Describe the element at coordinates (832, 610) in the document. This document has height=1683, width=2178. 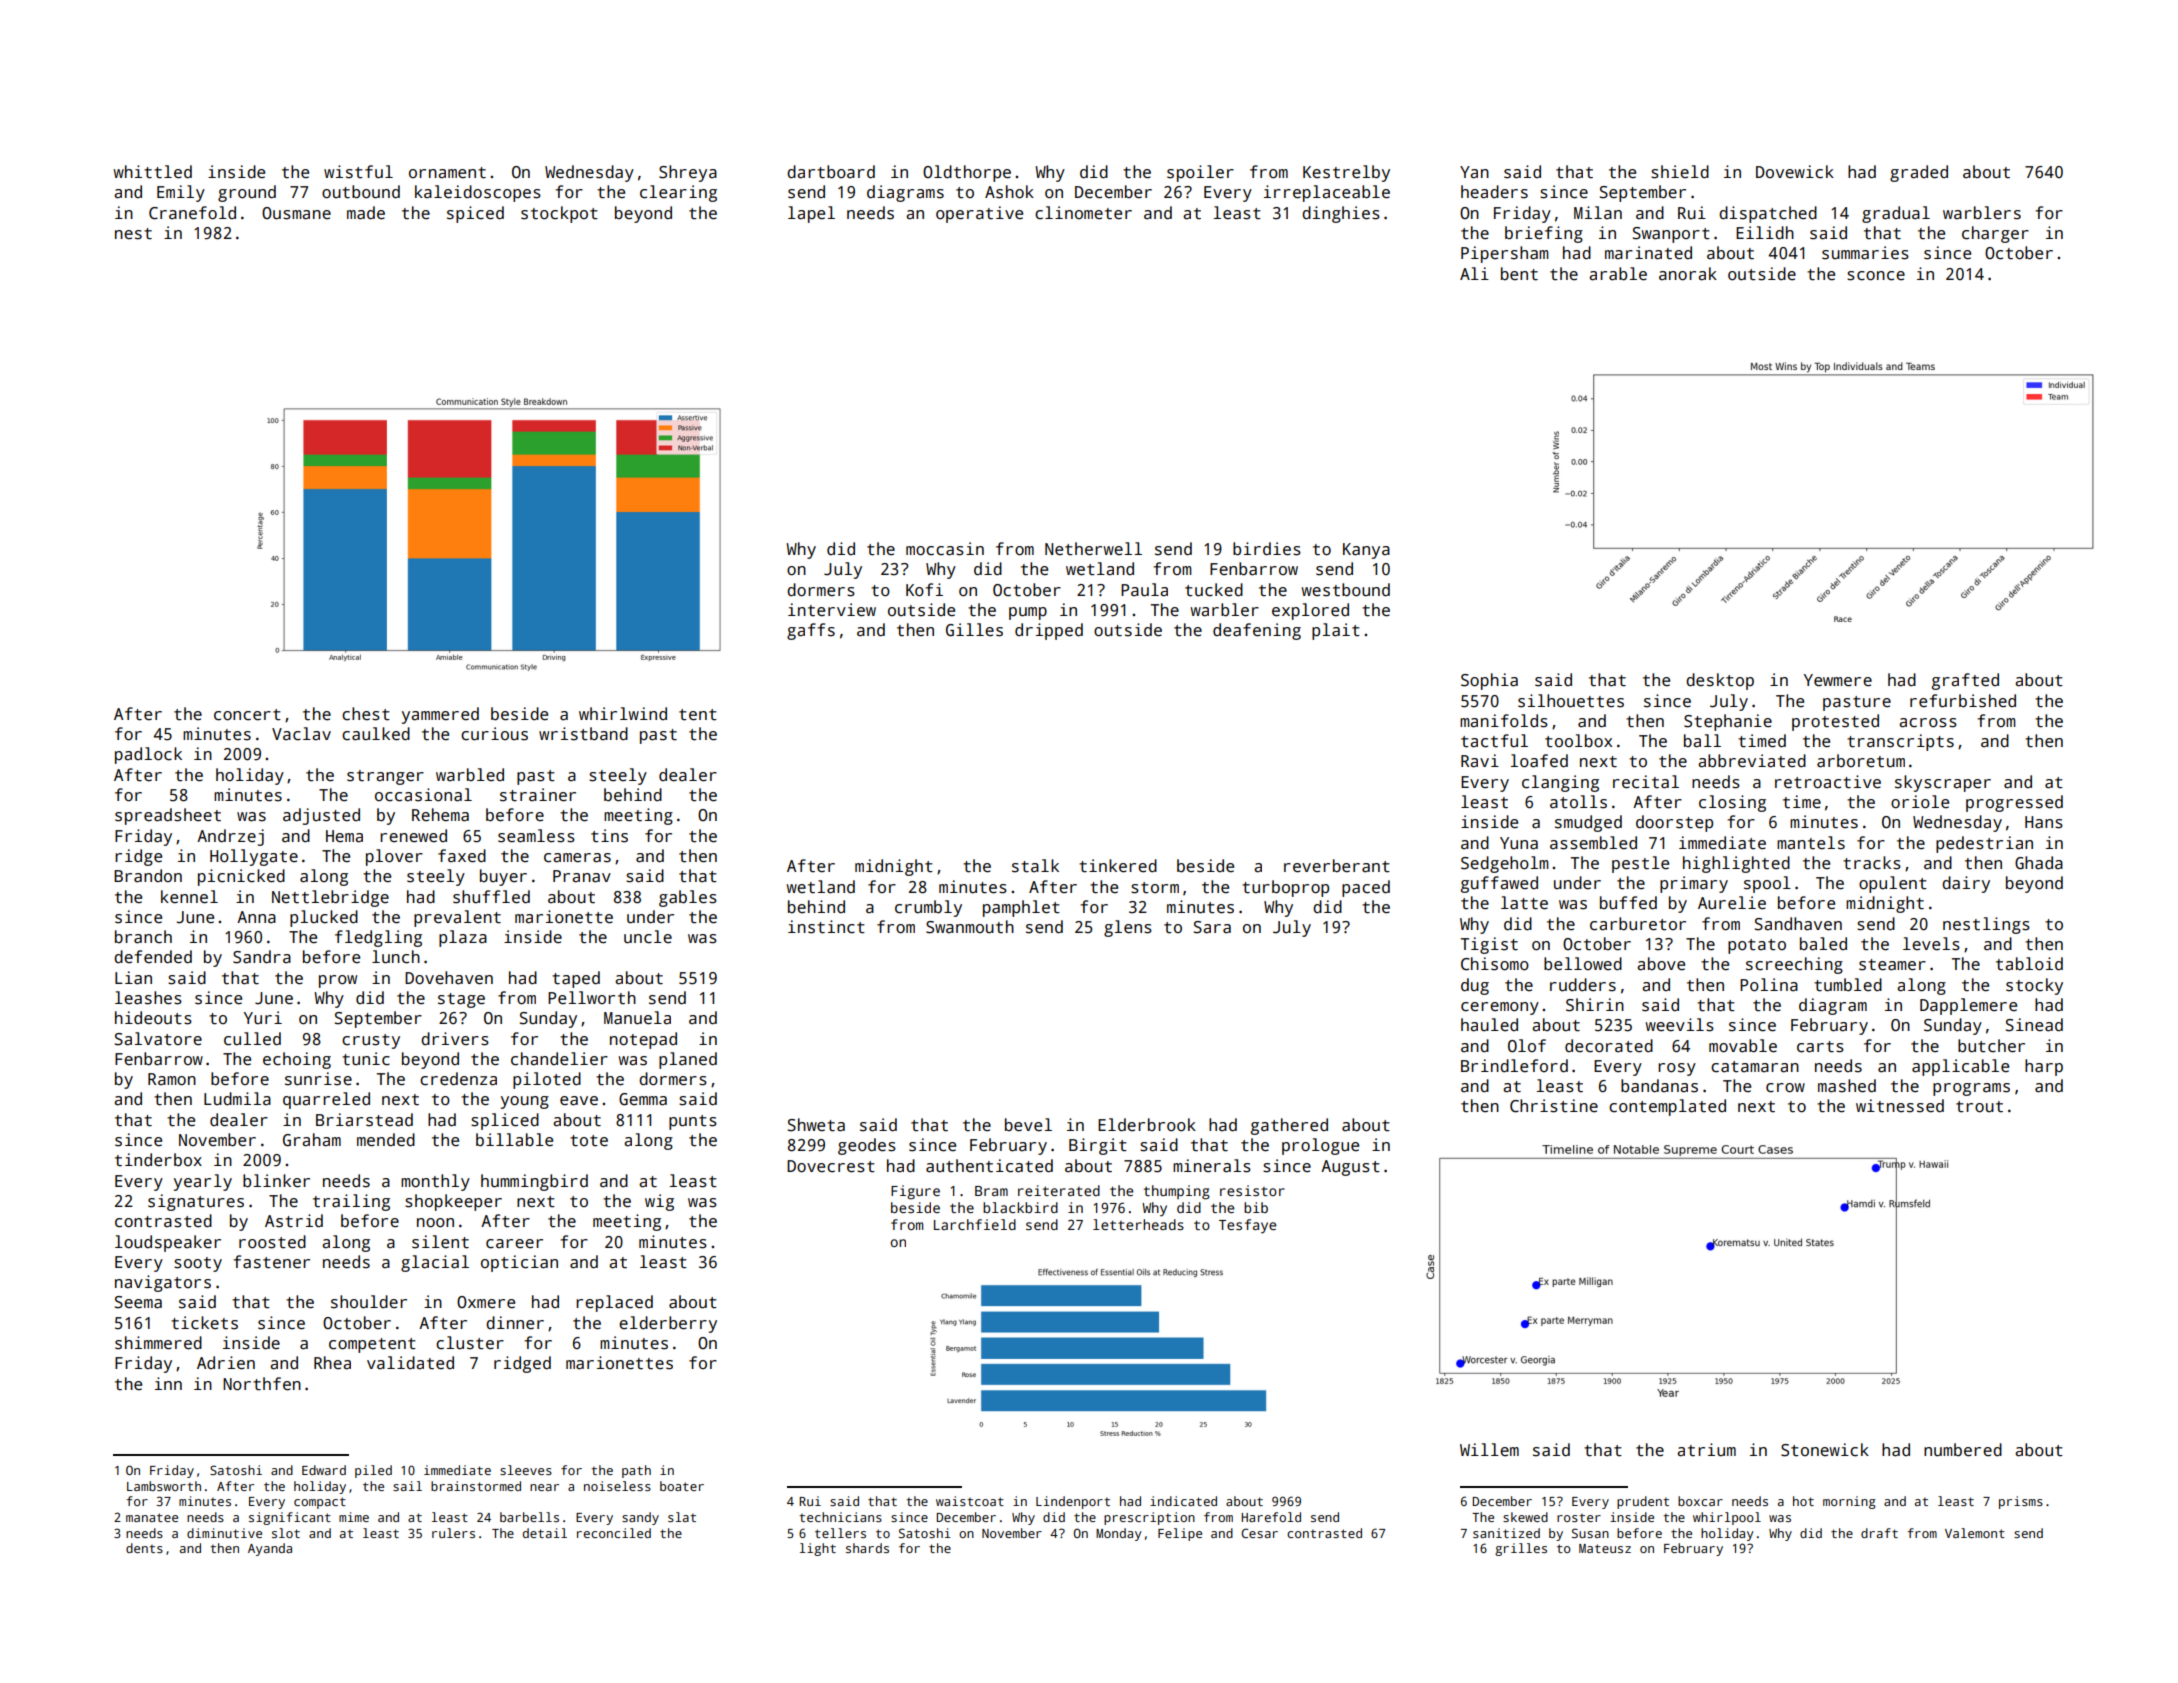
I see `interview` at that location.
